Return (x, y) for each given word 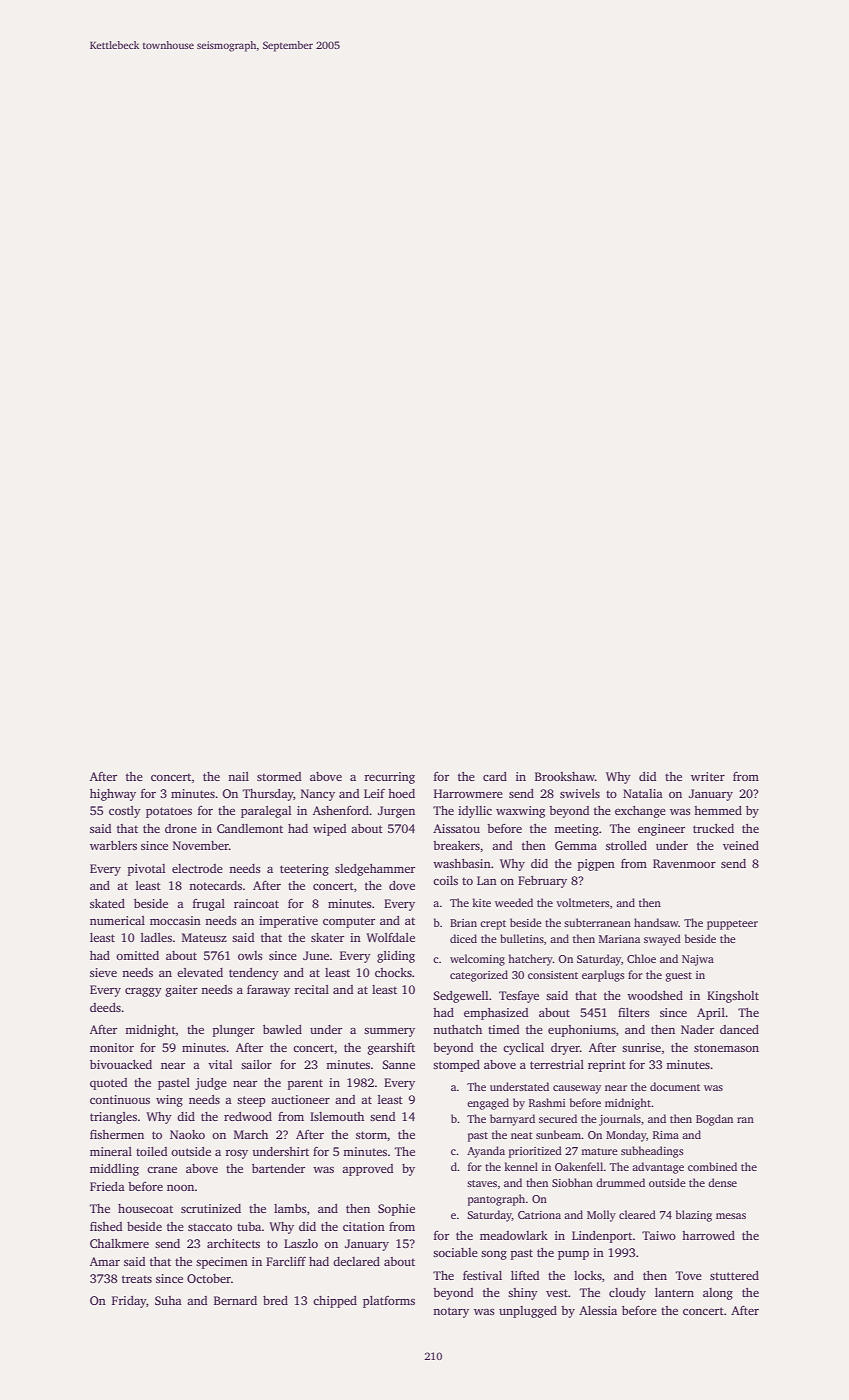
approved (368, 1170)
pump (573, 1255)
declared (356, 1261)
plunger (234, 1031)
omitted (137, 955)
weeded (514, 902)
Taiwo (659, 1235)
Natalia (643, 793)
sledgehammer (375, 870)
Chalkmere (119, 1243)
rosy (236, 1154)
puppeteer (732, 925)
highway (113, 795)
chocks (393, 972)
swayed (662, 940)
